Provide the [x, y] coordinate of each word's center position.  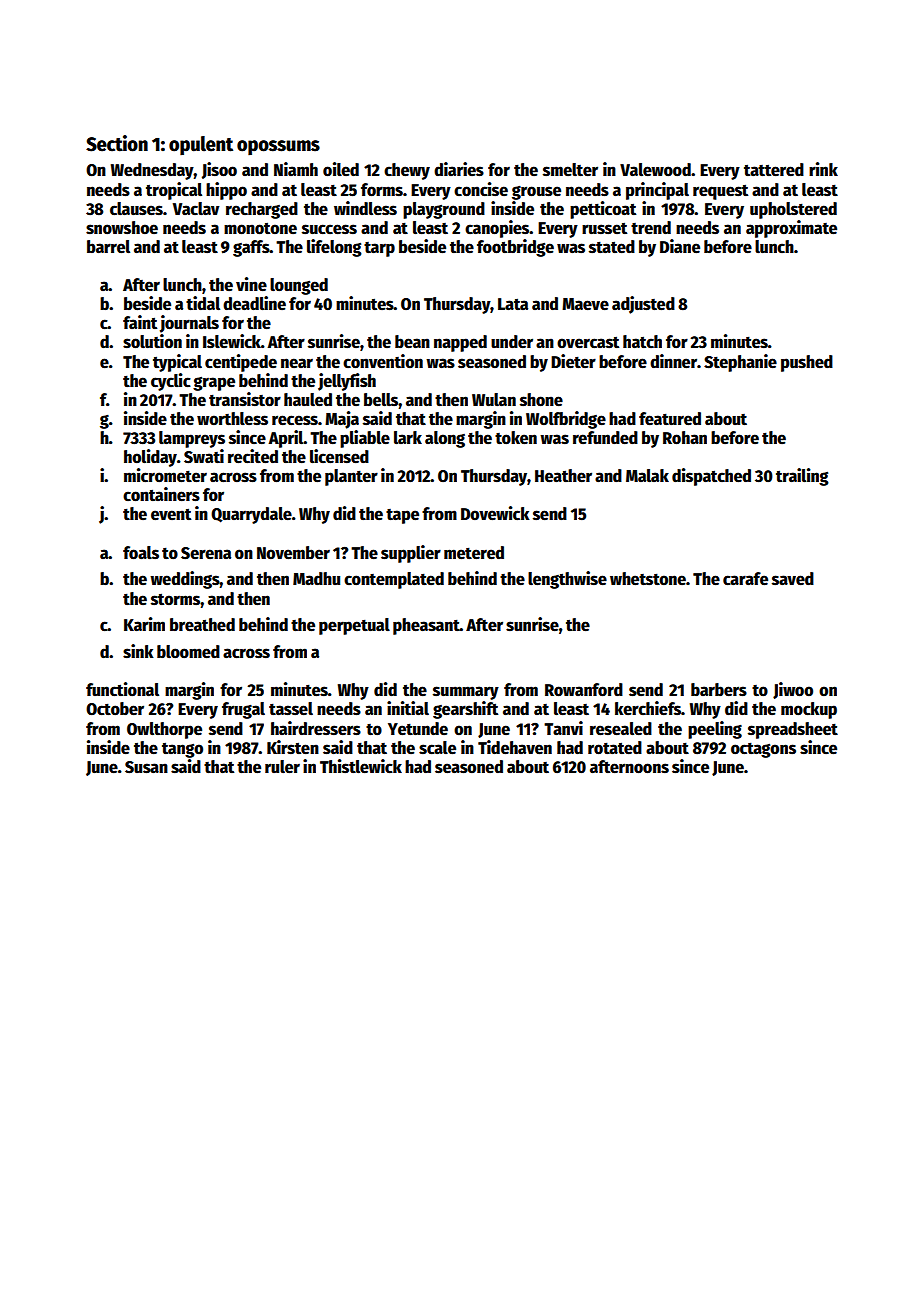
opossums [278, 148]
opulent [201, 146]
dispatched [711, 477]
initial [408, 708]
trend [651, 228]
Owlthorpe [164, 730]
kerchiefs [648, 708]
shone [541, 400]
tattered [774, 170]
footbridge [515, 248]
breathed [202, 625]
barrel [108, 247]
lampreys [192, 439]
